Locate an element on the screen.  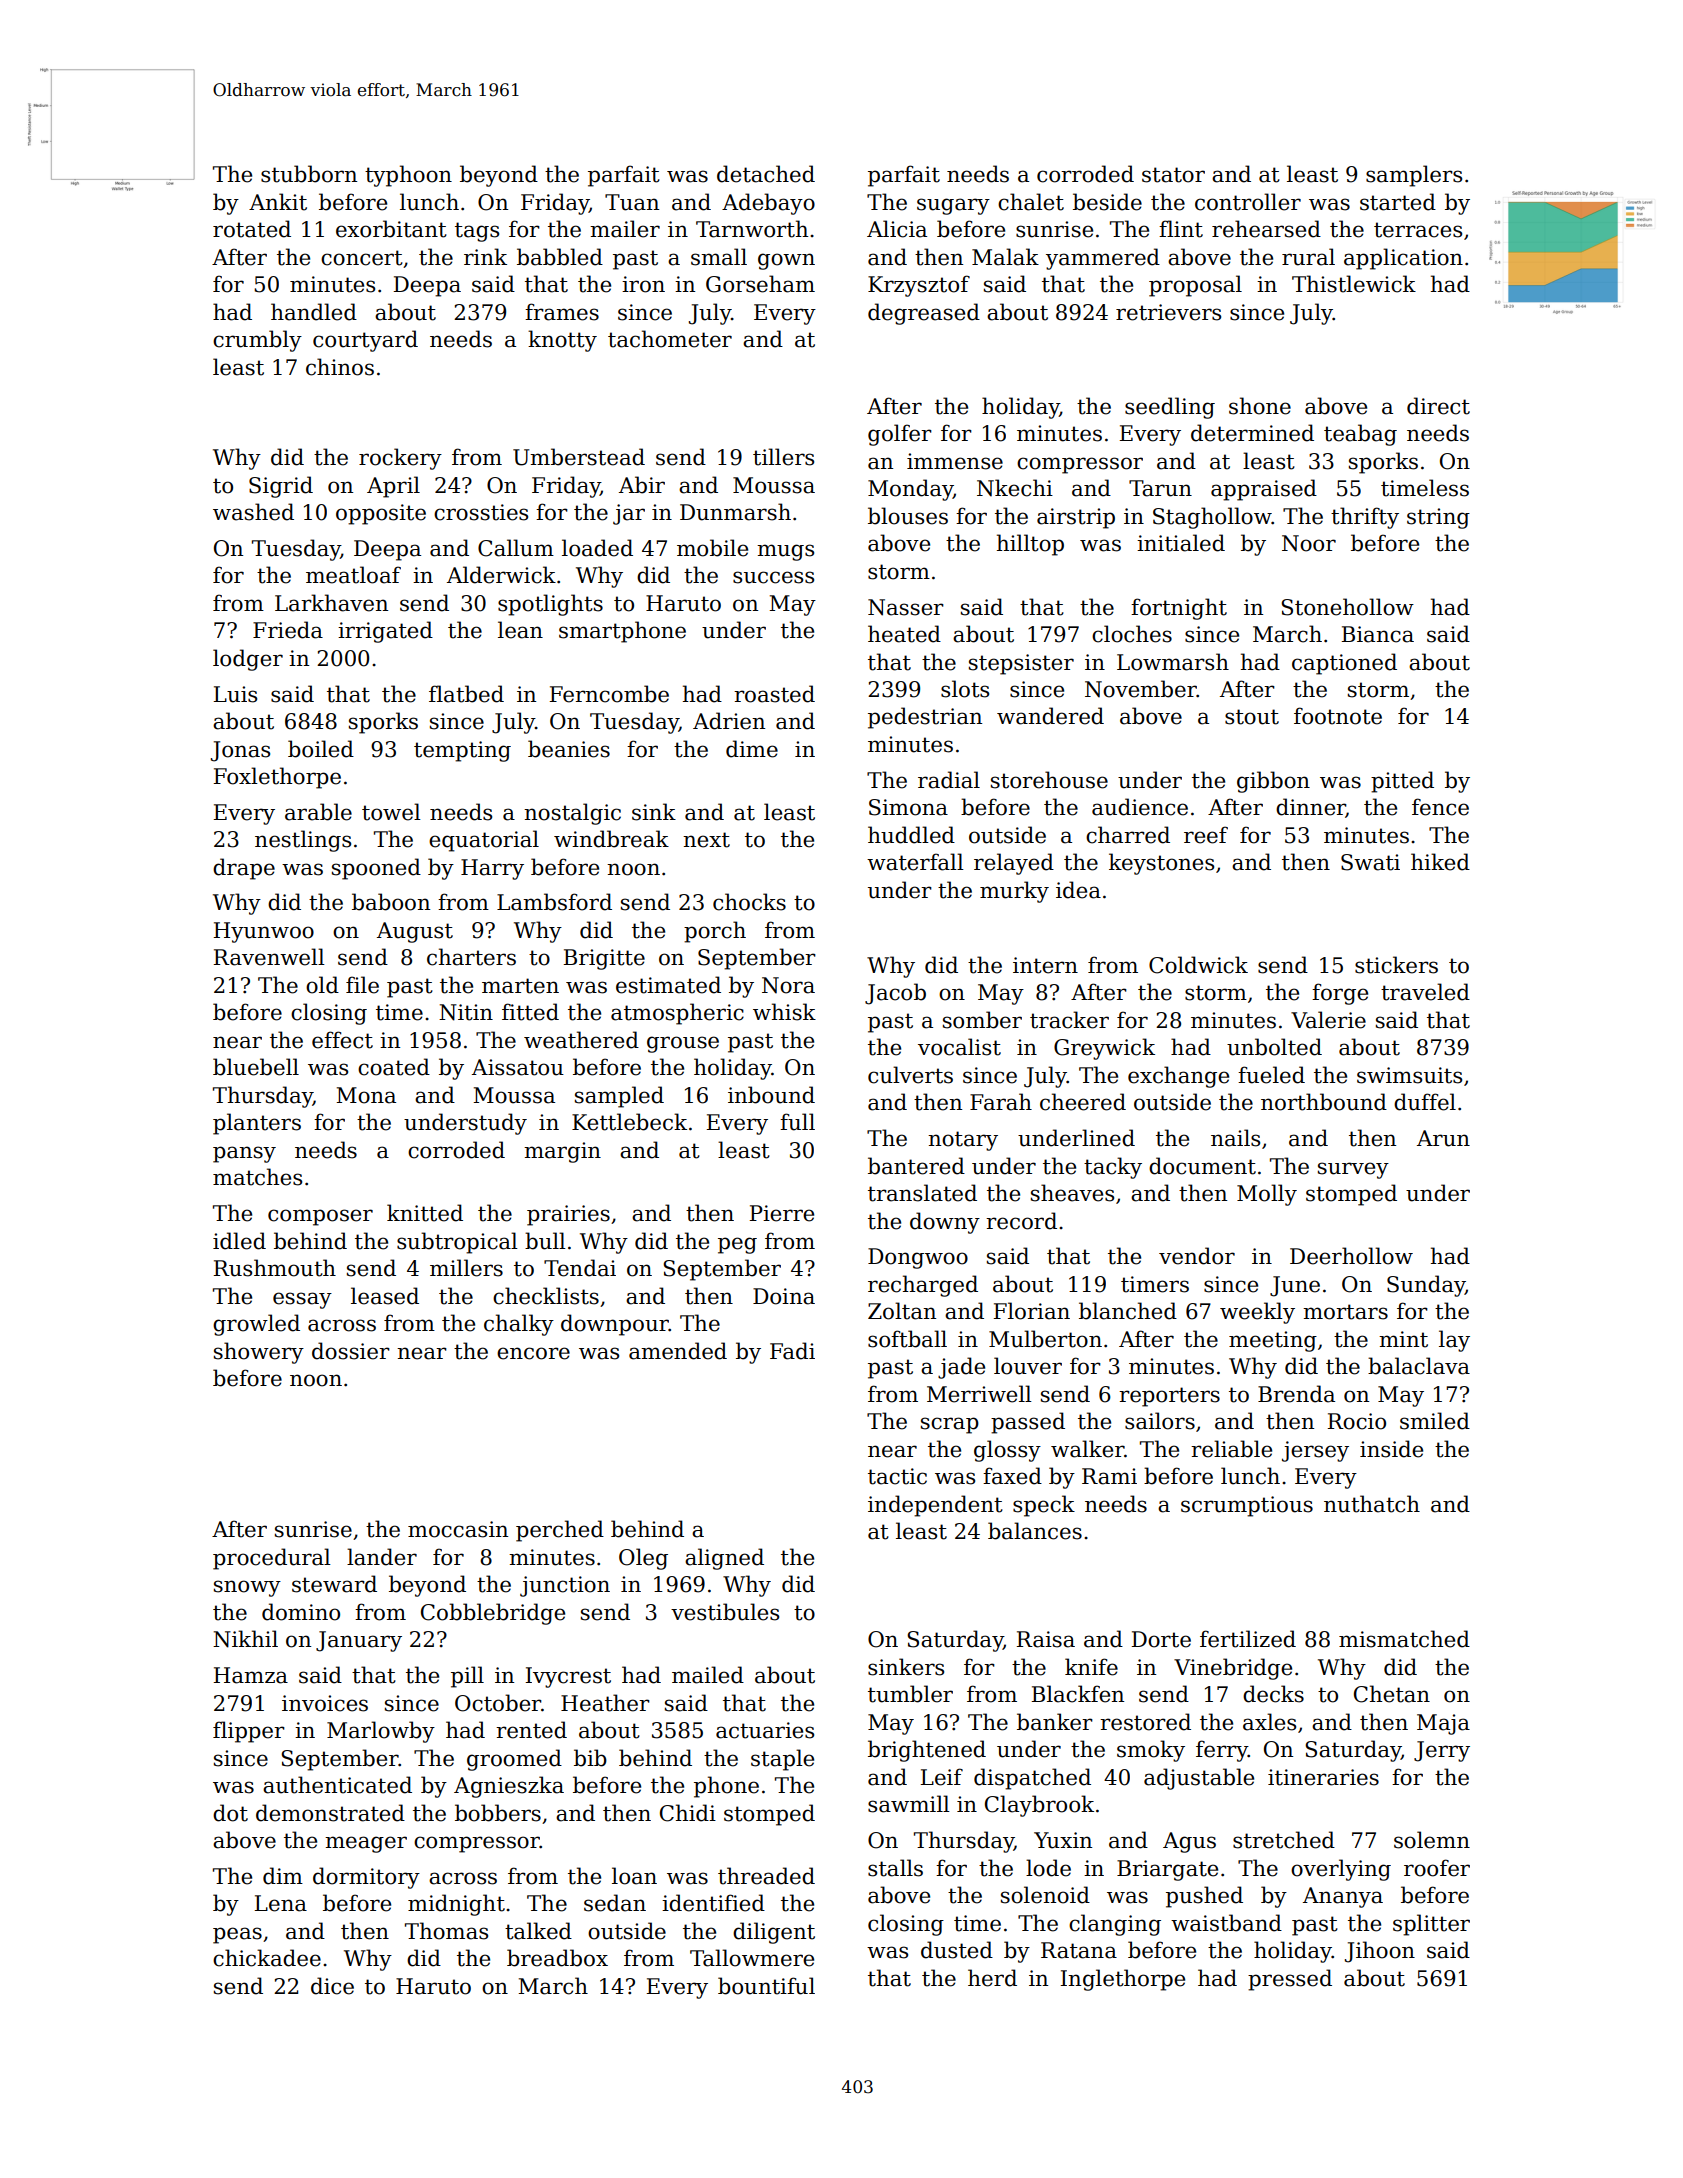
marten is located at coordinates (520, 986).
